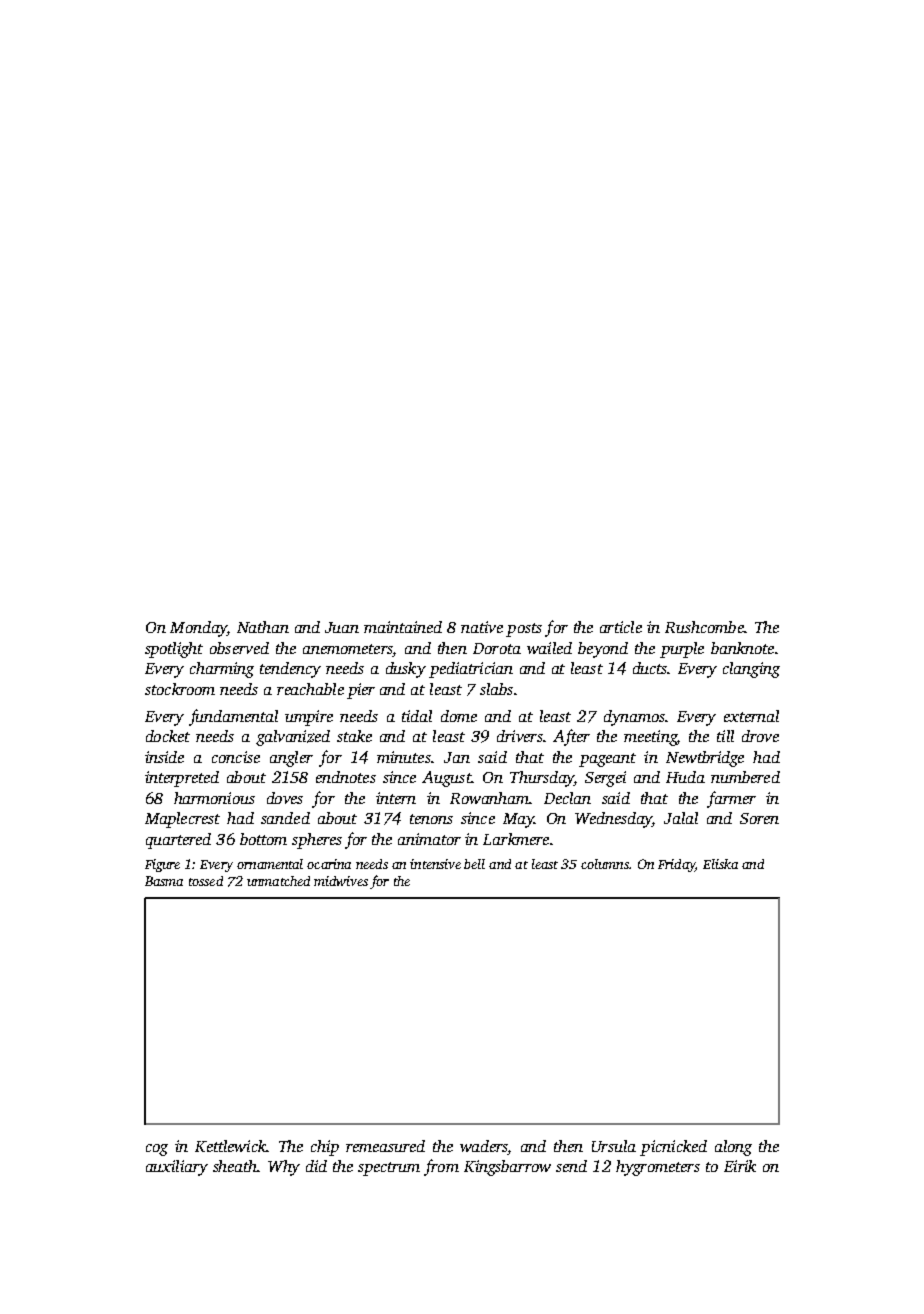 Image resolution: width=924 pixels, height=1314 pixels. What do you see at coordinates (484, 1146) in the document?
I see `waders` at bounding box center [484, 1146].
